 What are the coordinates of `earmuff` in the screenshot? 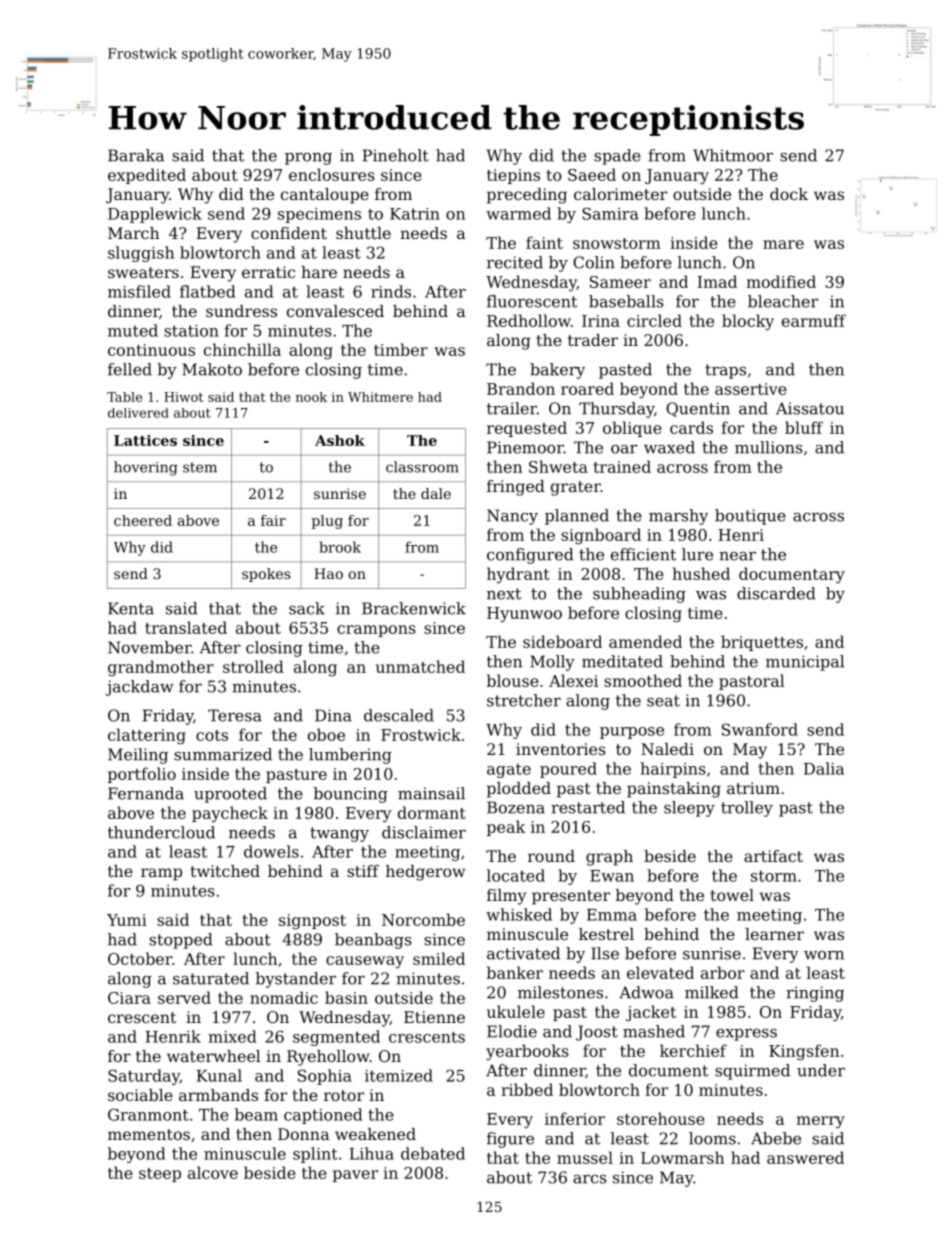 It's located at (814, 320).
